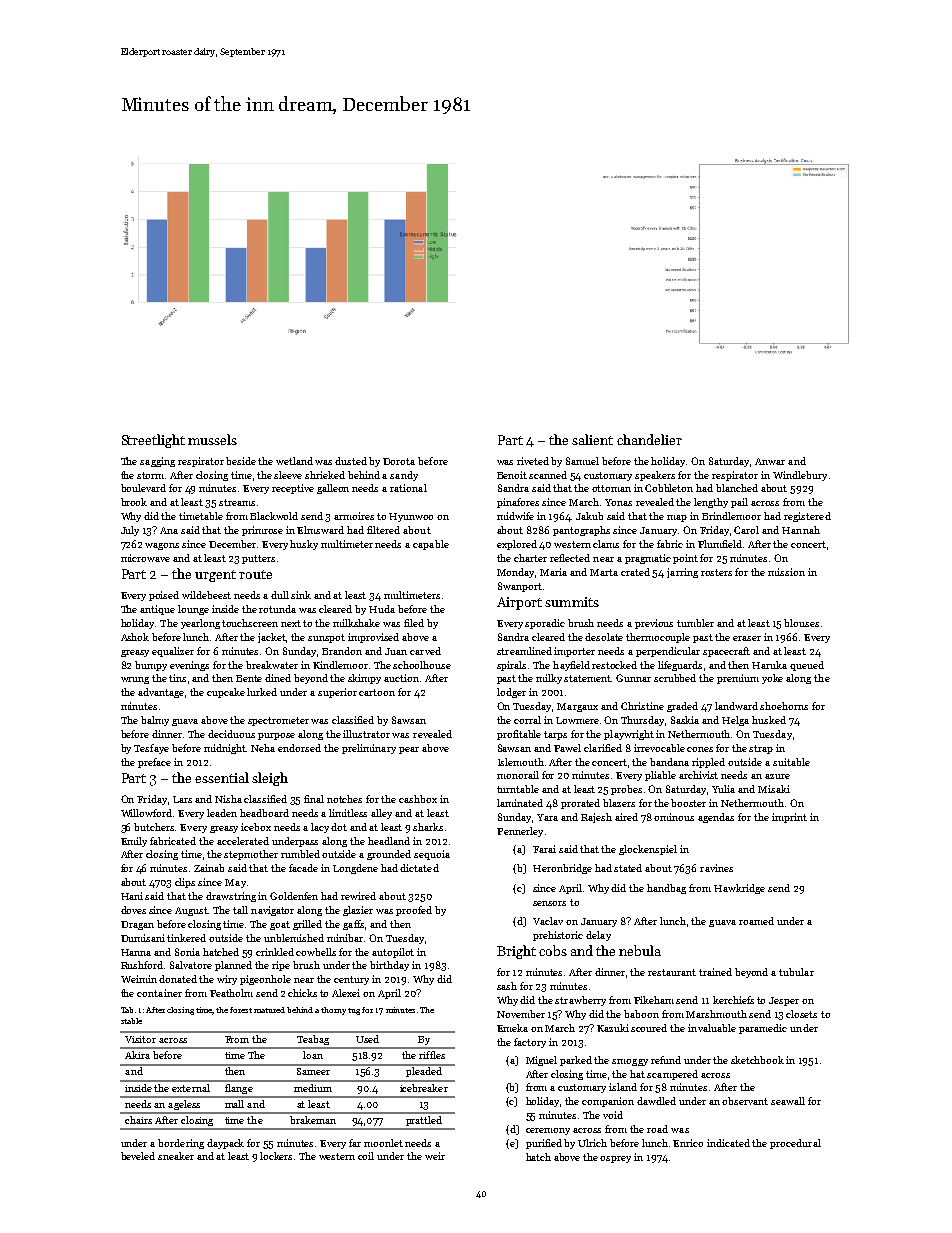 This page has width=952, height=1233. Describe the element at coordinates (770, 461) in the page. I see `Anwar` at that location.
